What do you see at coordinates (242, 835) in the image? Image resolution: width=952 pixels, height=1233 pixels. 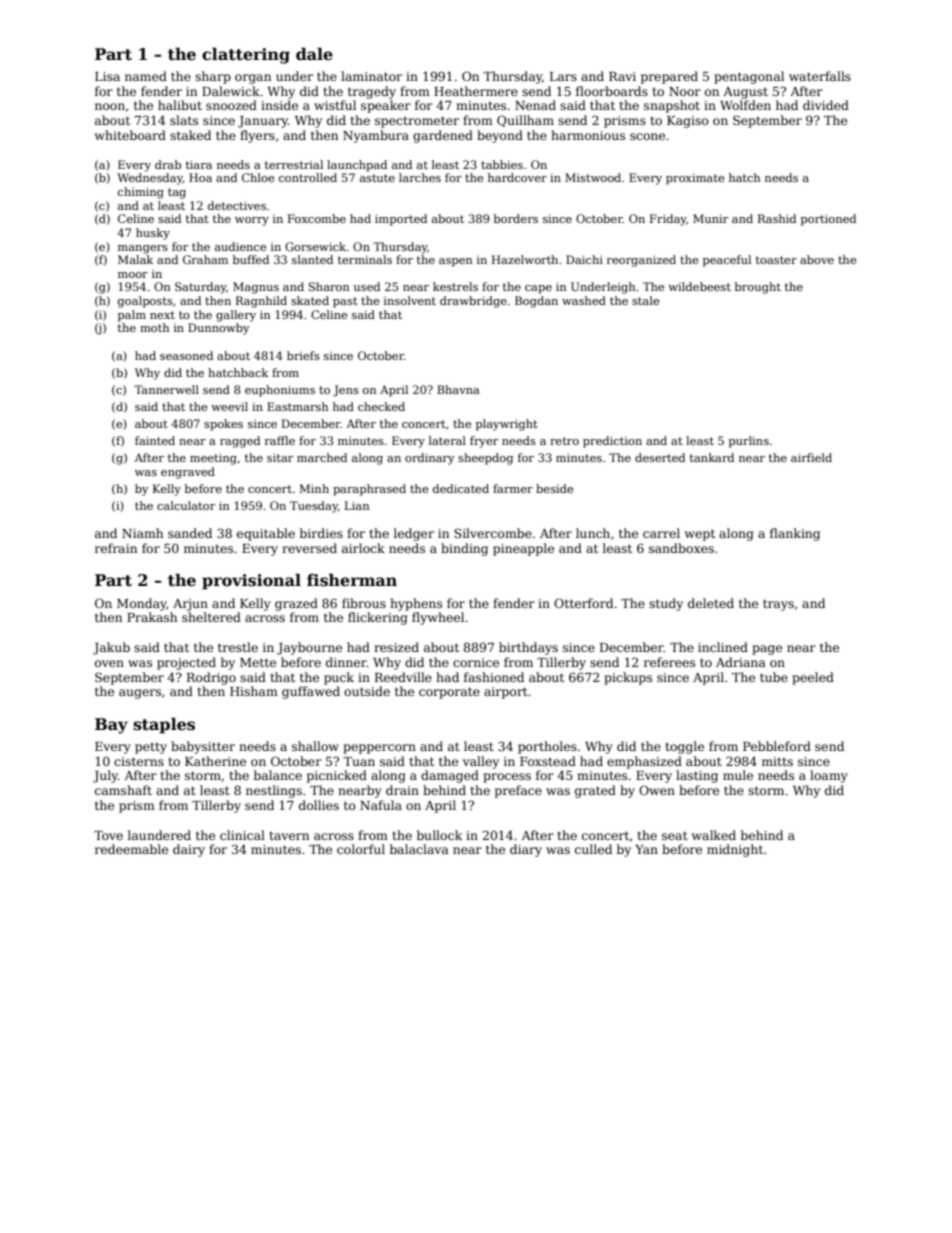 I see `clinical` at bounding box center [242, 835].
